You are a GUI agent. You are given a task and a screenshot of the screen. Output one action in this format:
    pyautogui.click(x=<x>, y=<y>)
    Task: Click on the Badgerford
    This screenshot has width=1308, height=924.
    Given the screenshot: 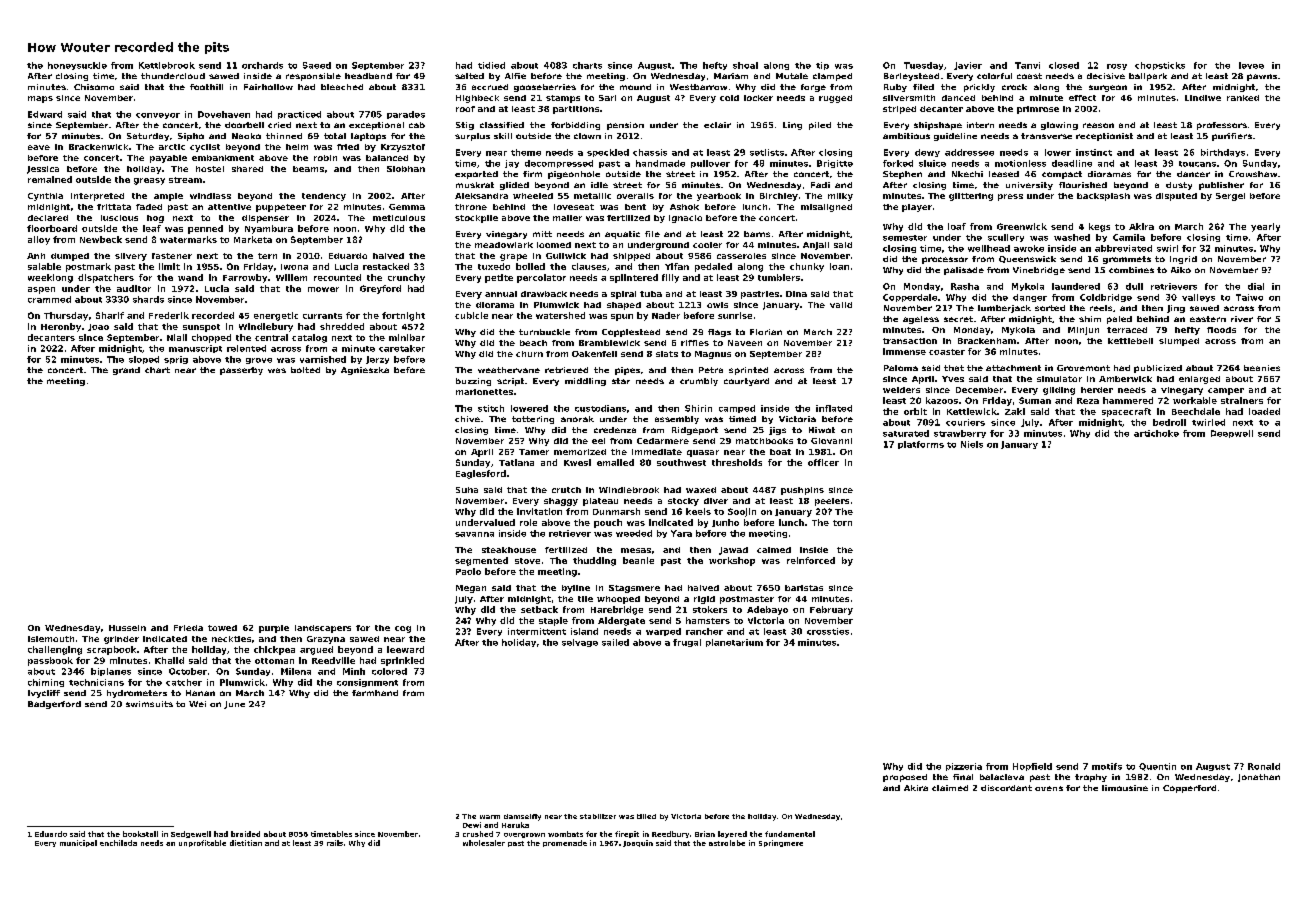 What is the action you would take?
    pyautogui.click(x=54, y=705)
